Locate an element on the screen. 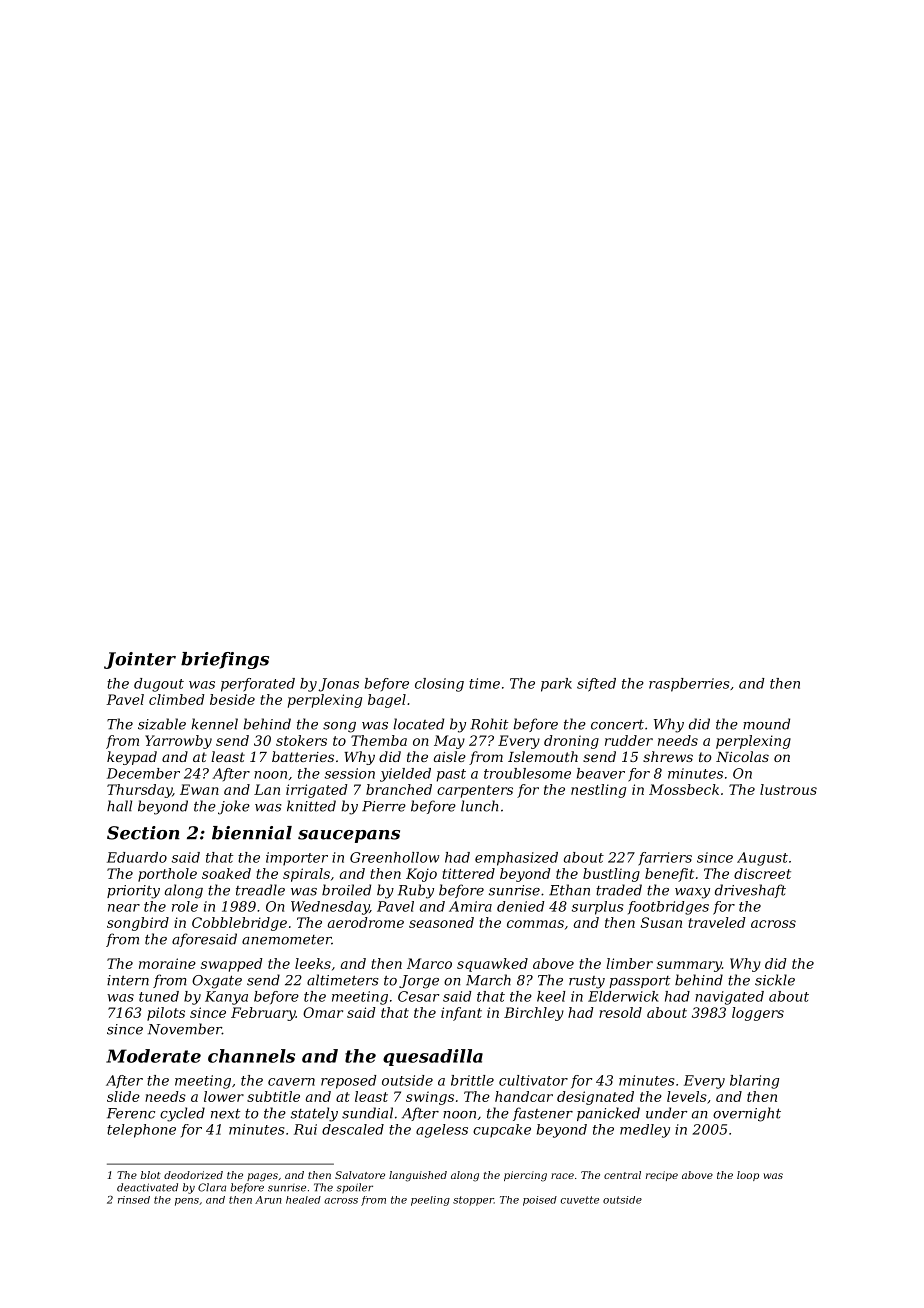 Image resolution: width=924 pixels, height=1308 pixels. driveshaft is located at coordinates (750, 891).
